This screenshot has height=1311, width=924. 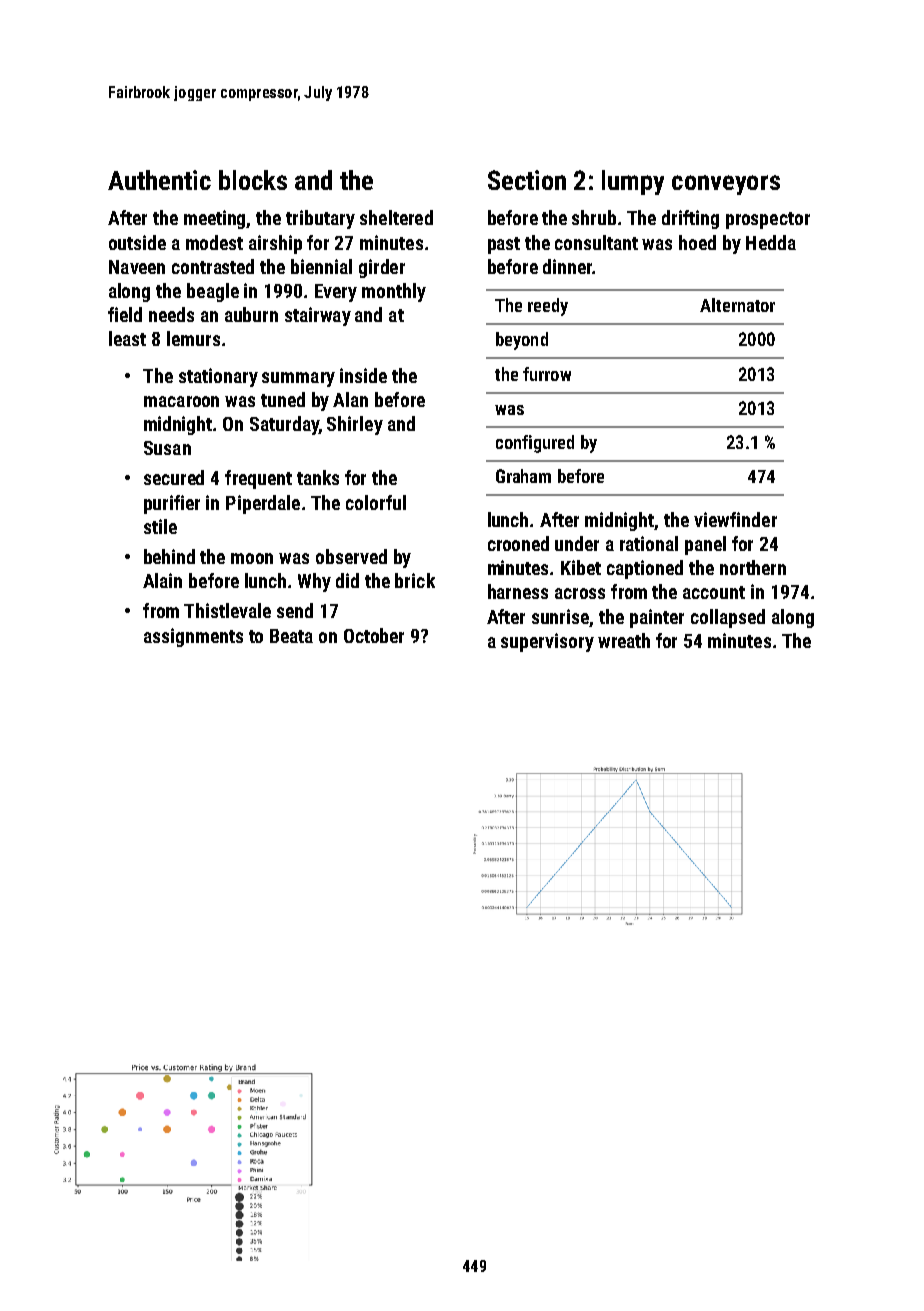 I want to click on dinner, so click(x=568, y=266).
